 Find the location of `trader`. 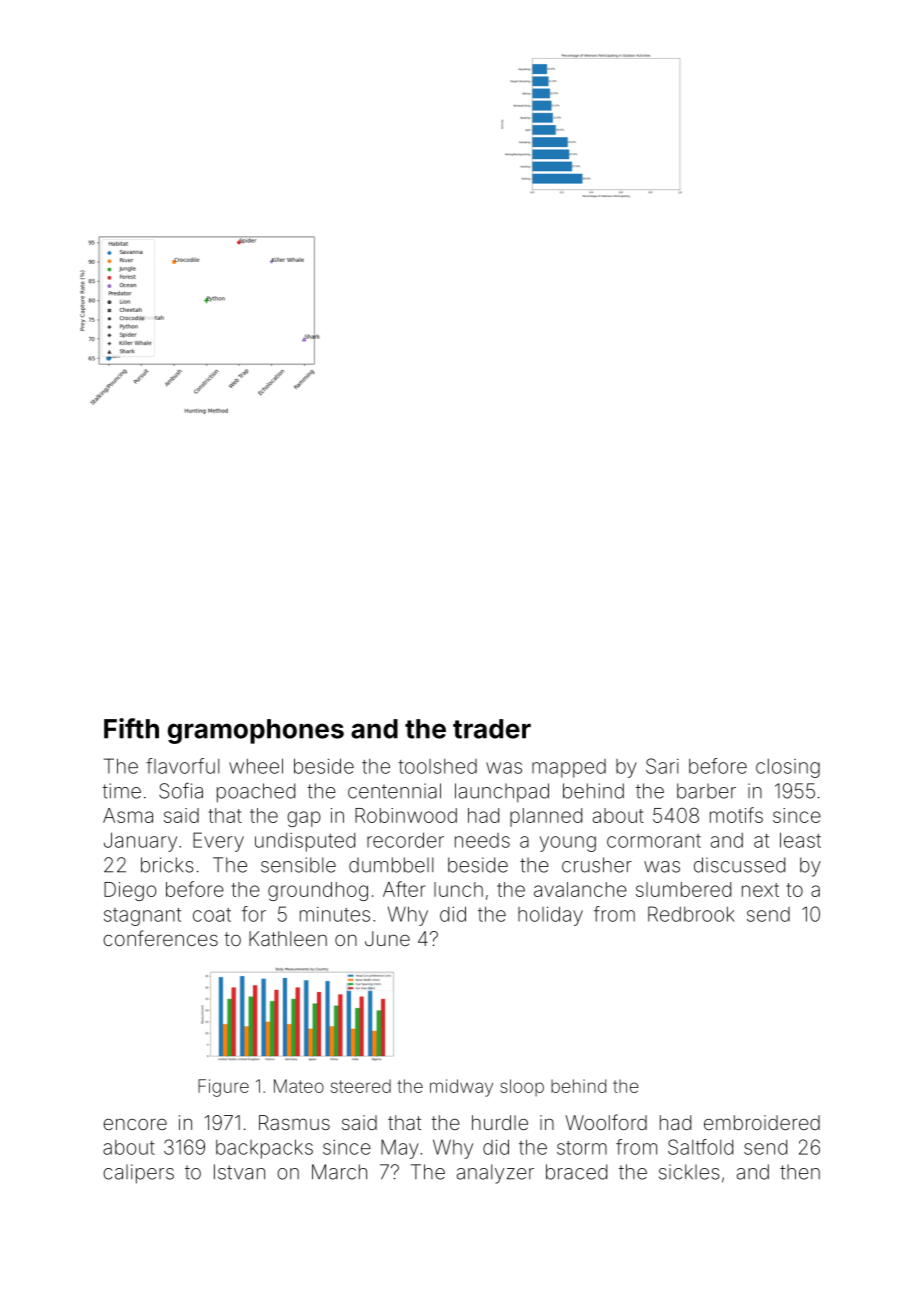

trader is located at coordinates (492, 729).
